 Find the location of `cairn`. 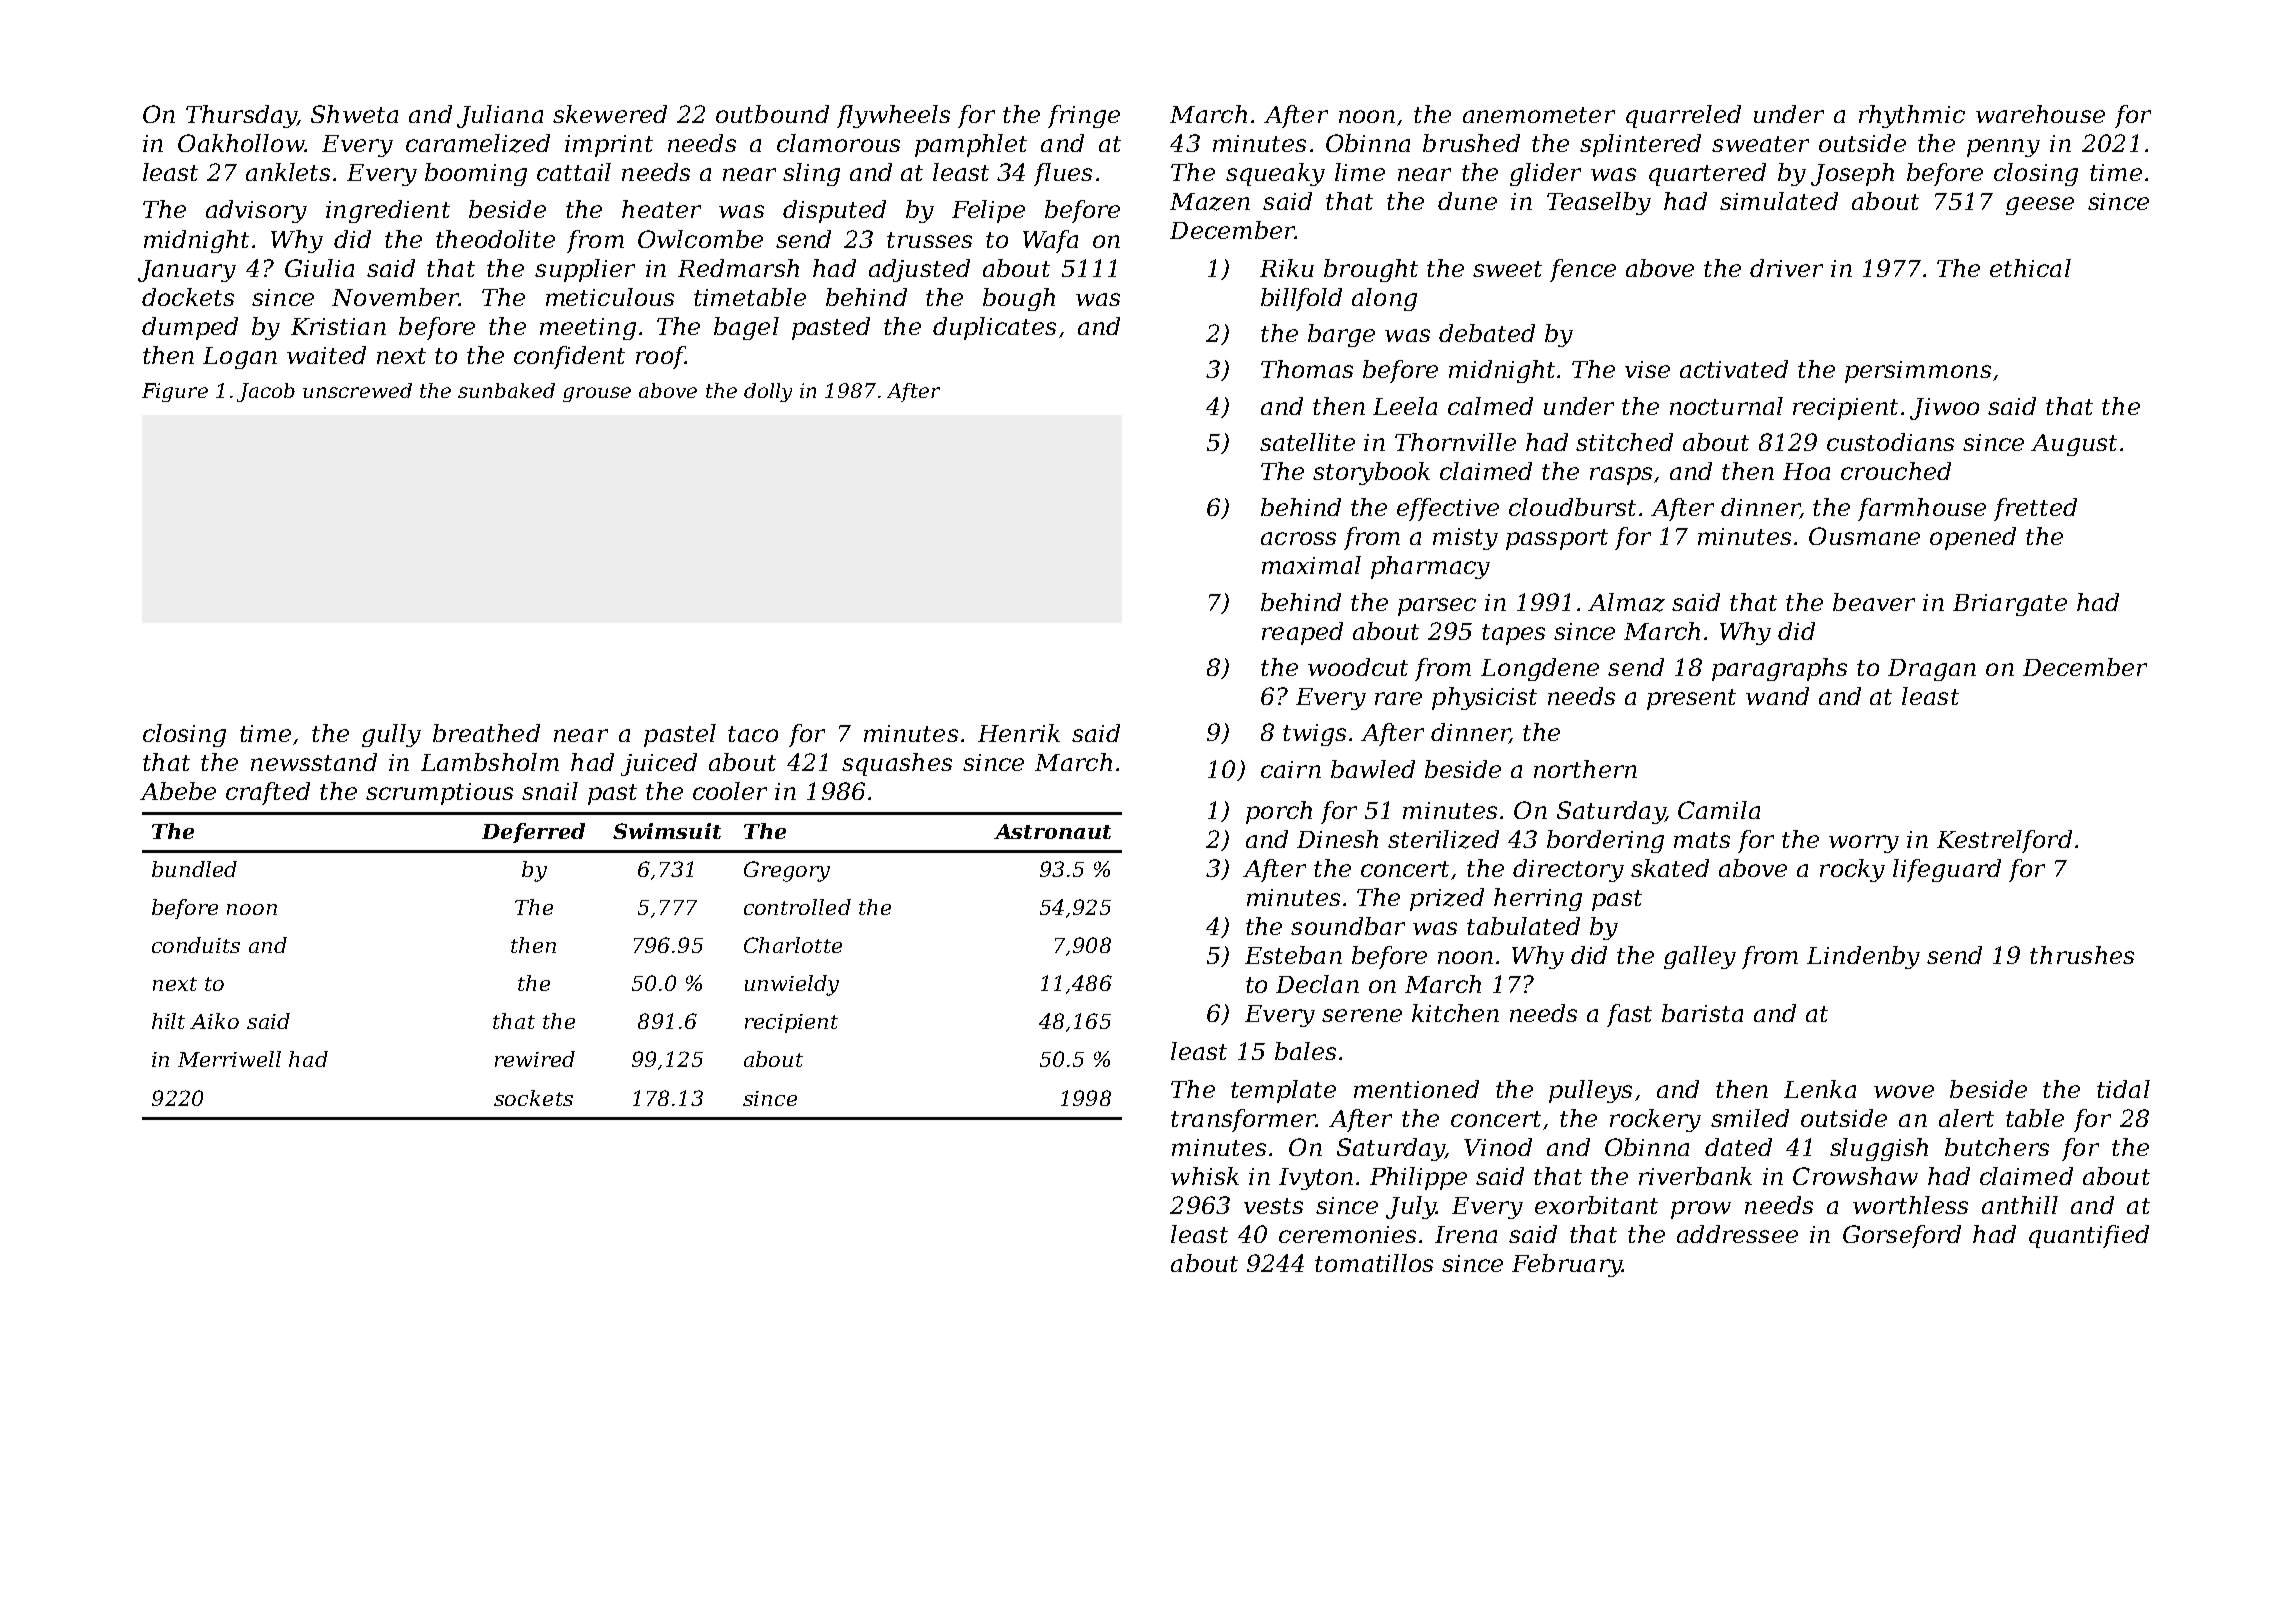

cairn is located at coordinates (1291, 769).
